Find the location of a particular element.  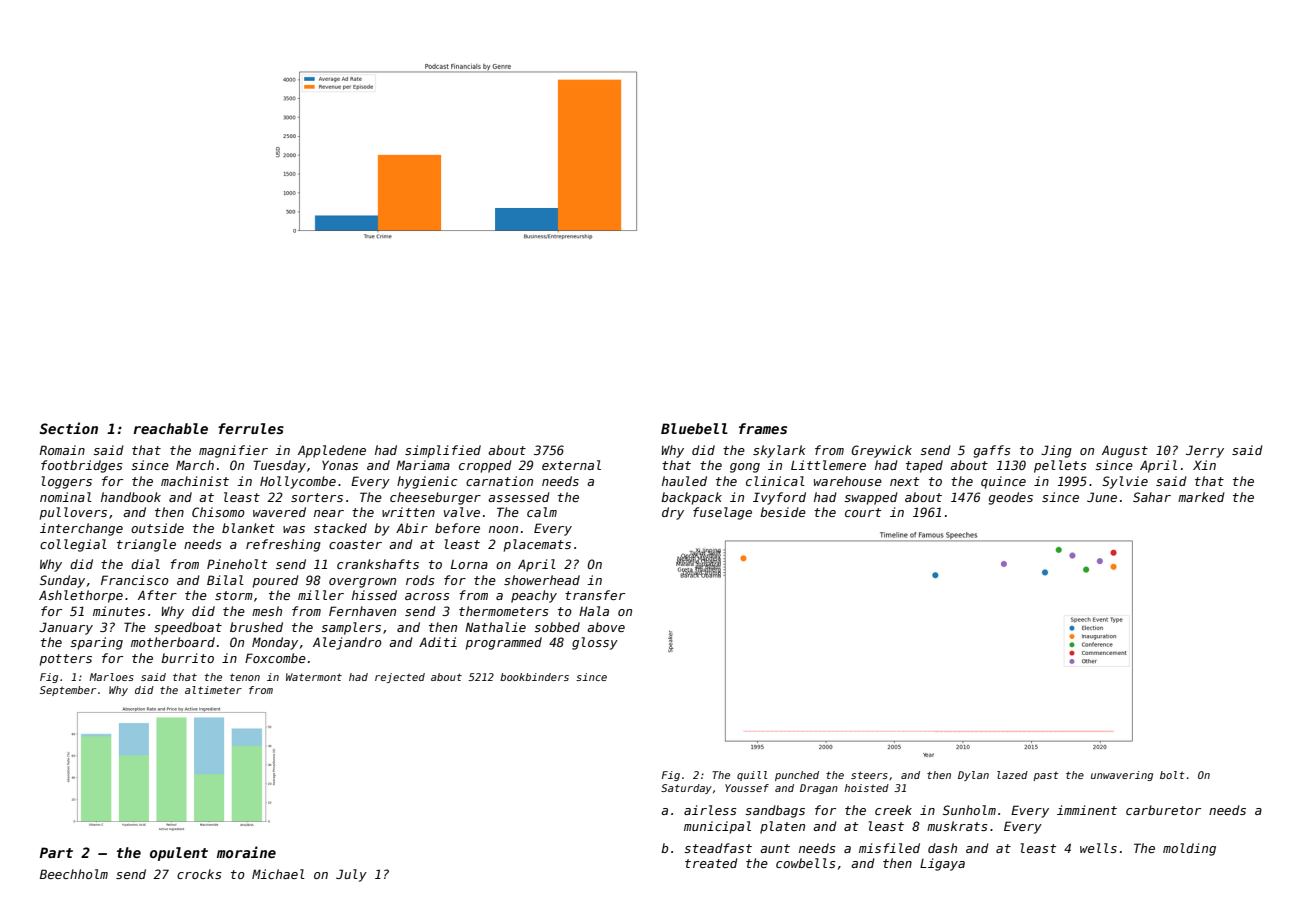

triangle is located at coordinates (146, 545).
